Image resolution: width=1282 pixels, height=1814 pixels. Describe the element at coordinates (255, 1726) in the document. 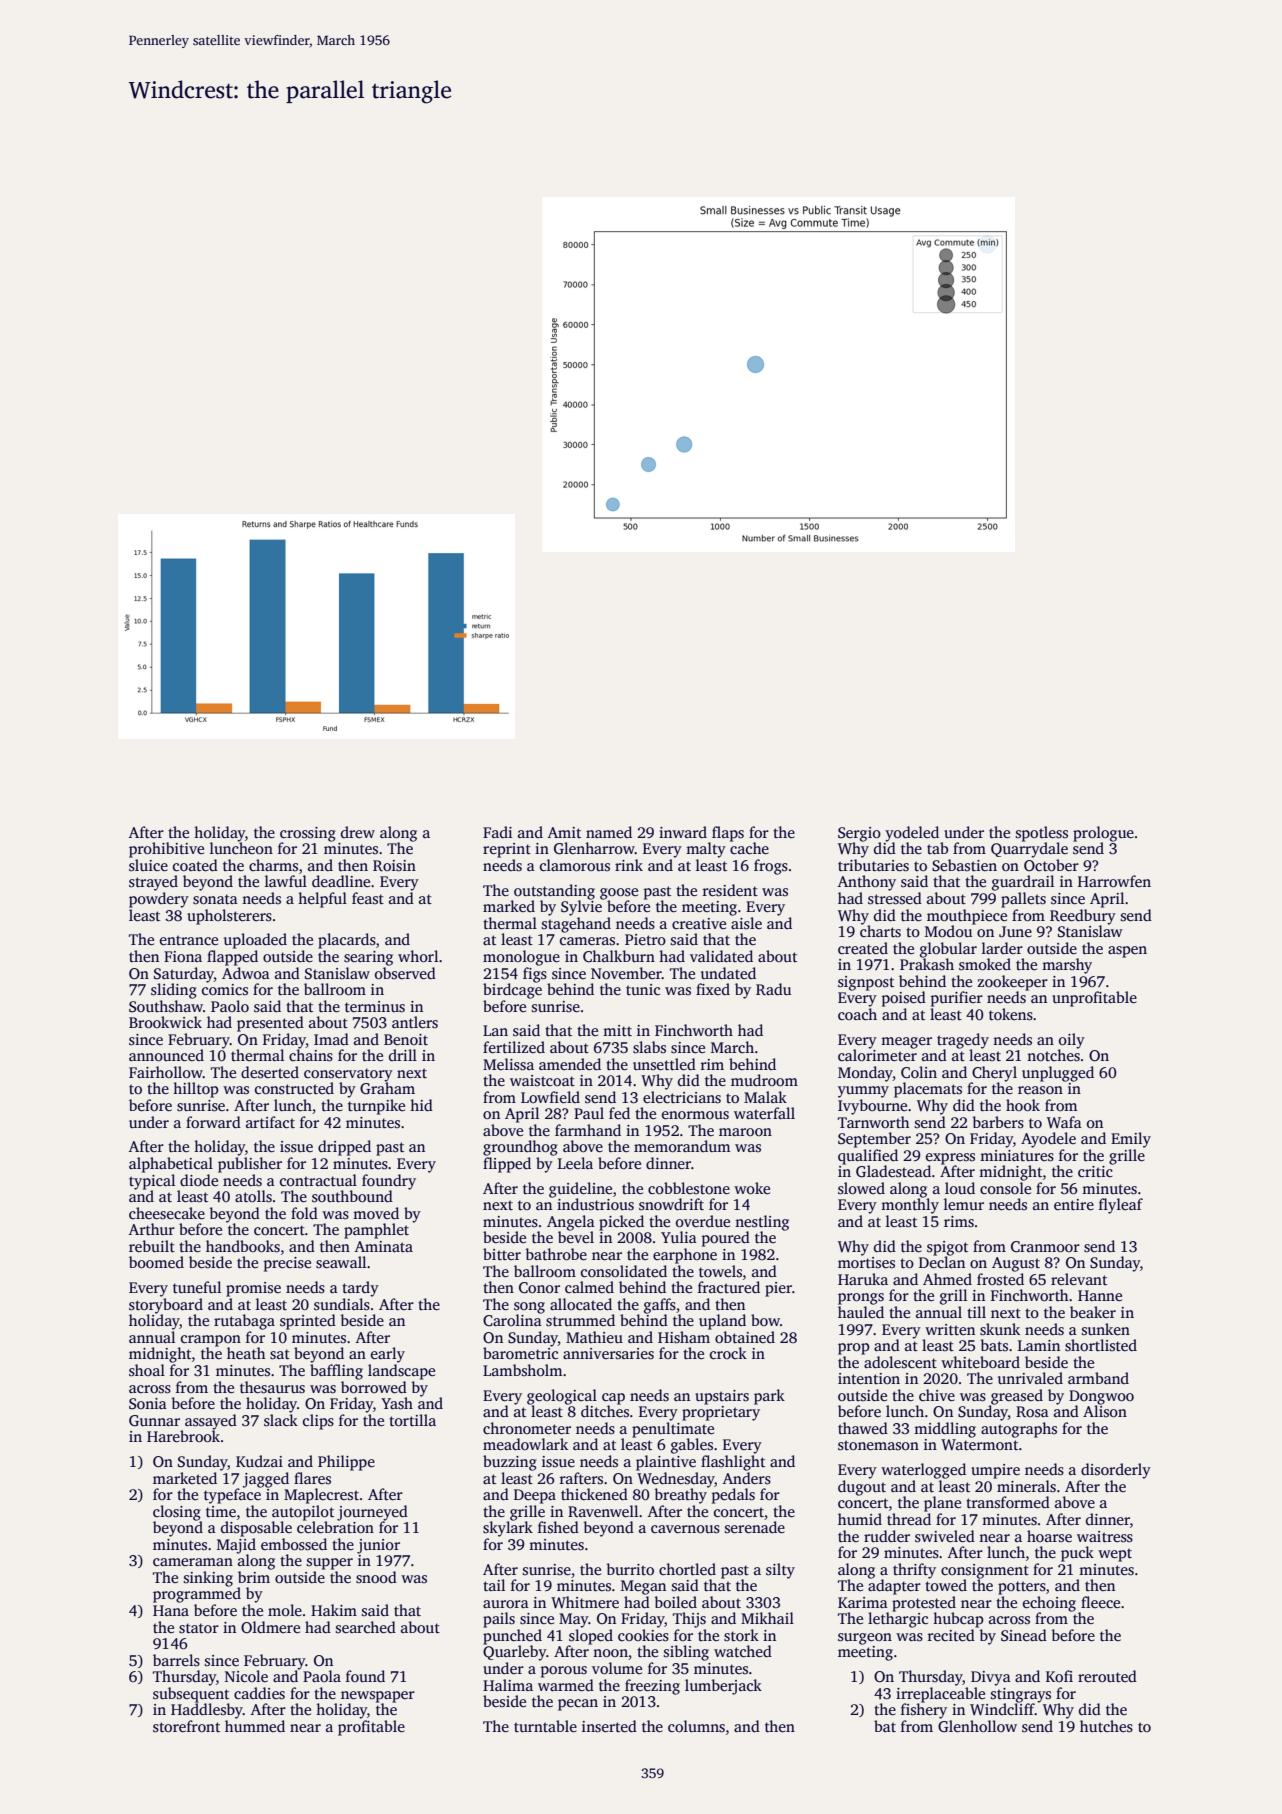

I see `hummed` at that location.
